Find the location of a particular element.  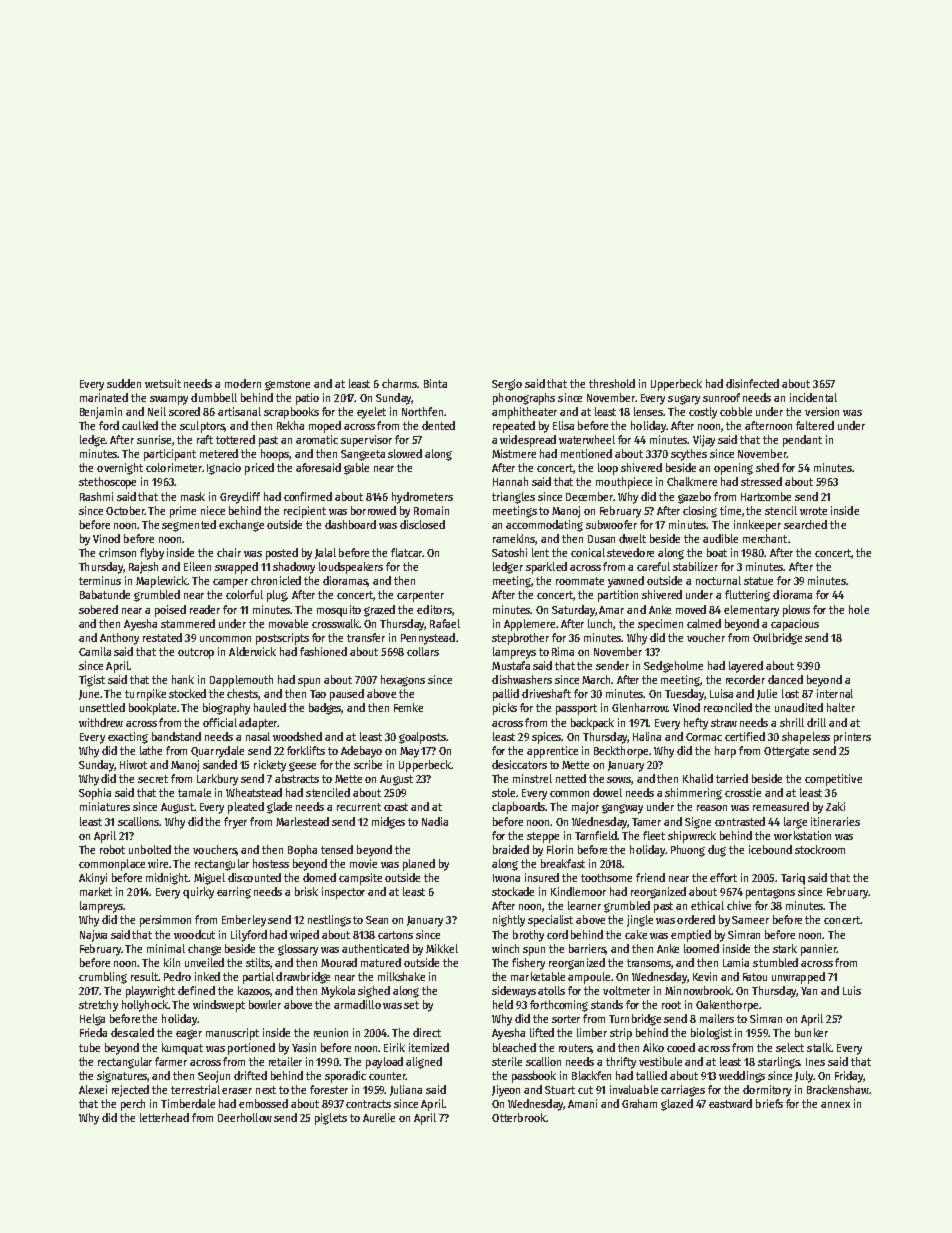

stretchy is located at coordinates (98, 1006).
